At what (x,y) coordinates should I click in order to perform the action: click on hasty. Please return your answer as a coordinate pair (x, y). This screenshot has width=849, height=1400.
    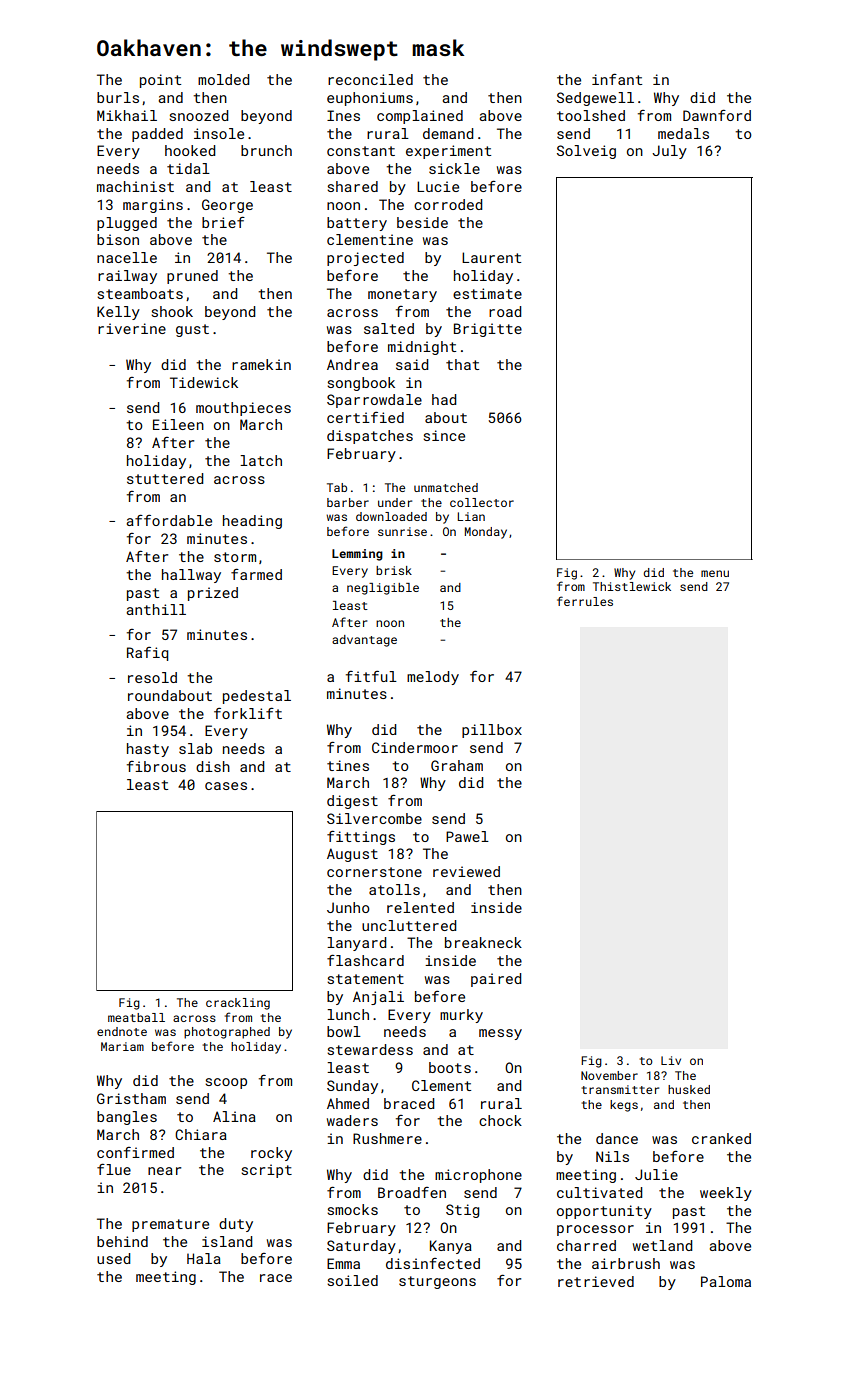
    Looking at the image, I should click on (148, 750).
